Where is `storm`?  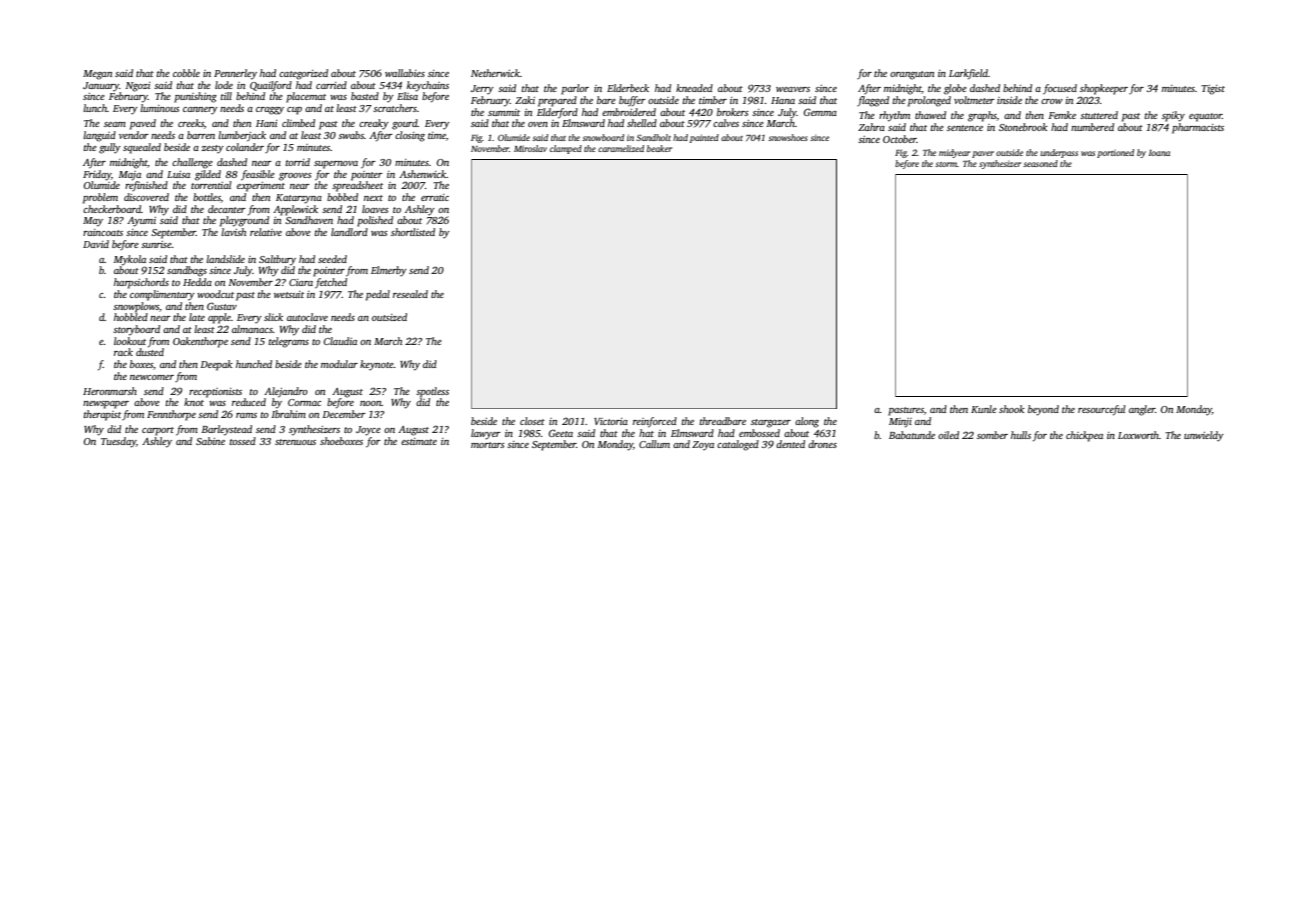 storm is located at coordinates (946, 164).
